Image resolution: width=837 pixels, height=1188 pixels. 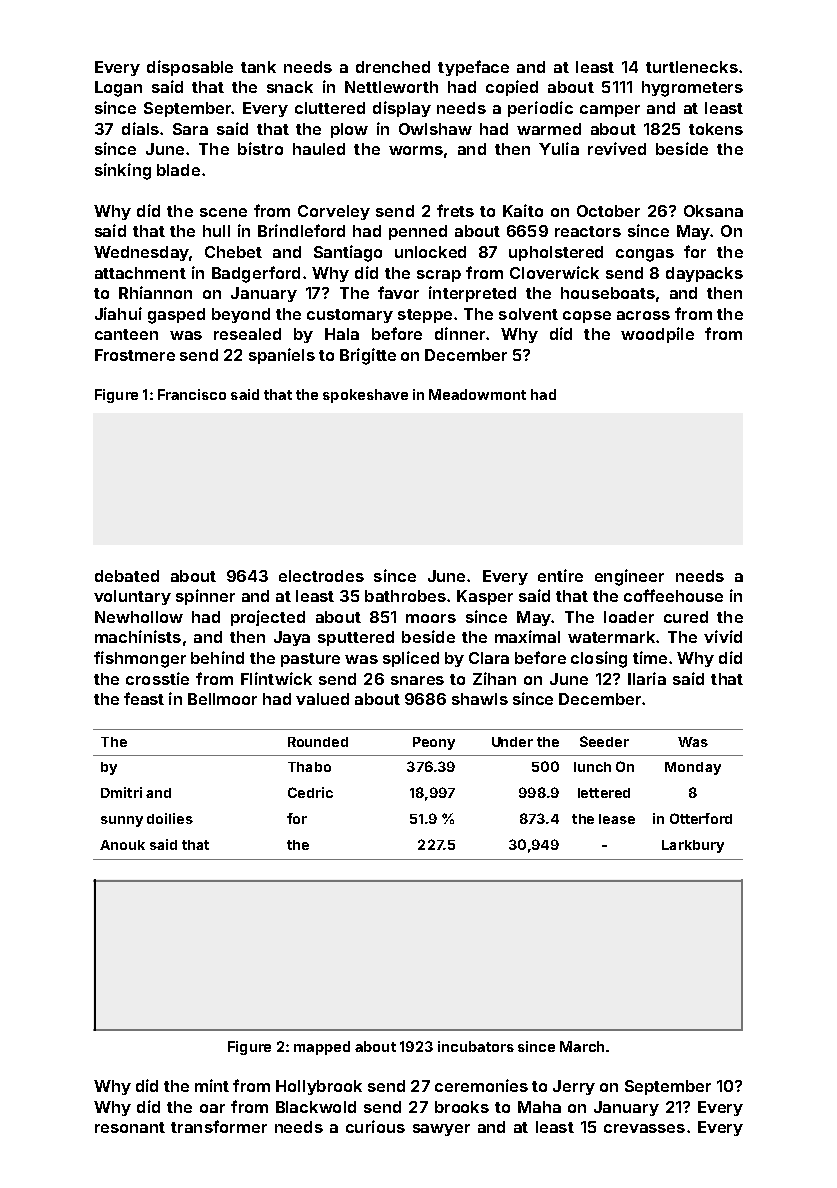 What do you see at coordinates (258, 67) in the screenshot?
I see `tank` at bounding box center [258, 67].
